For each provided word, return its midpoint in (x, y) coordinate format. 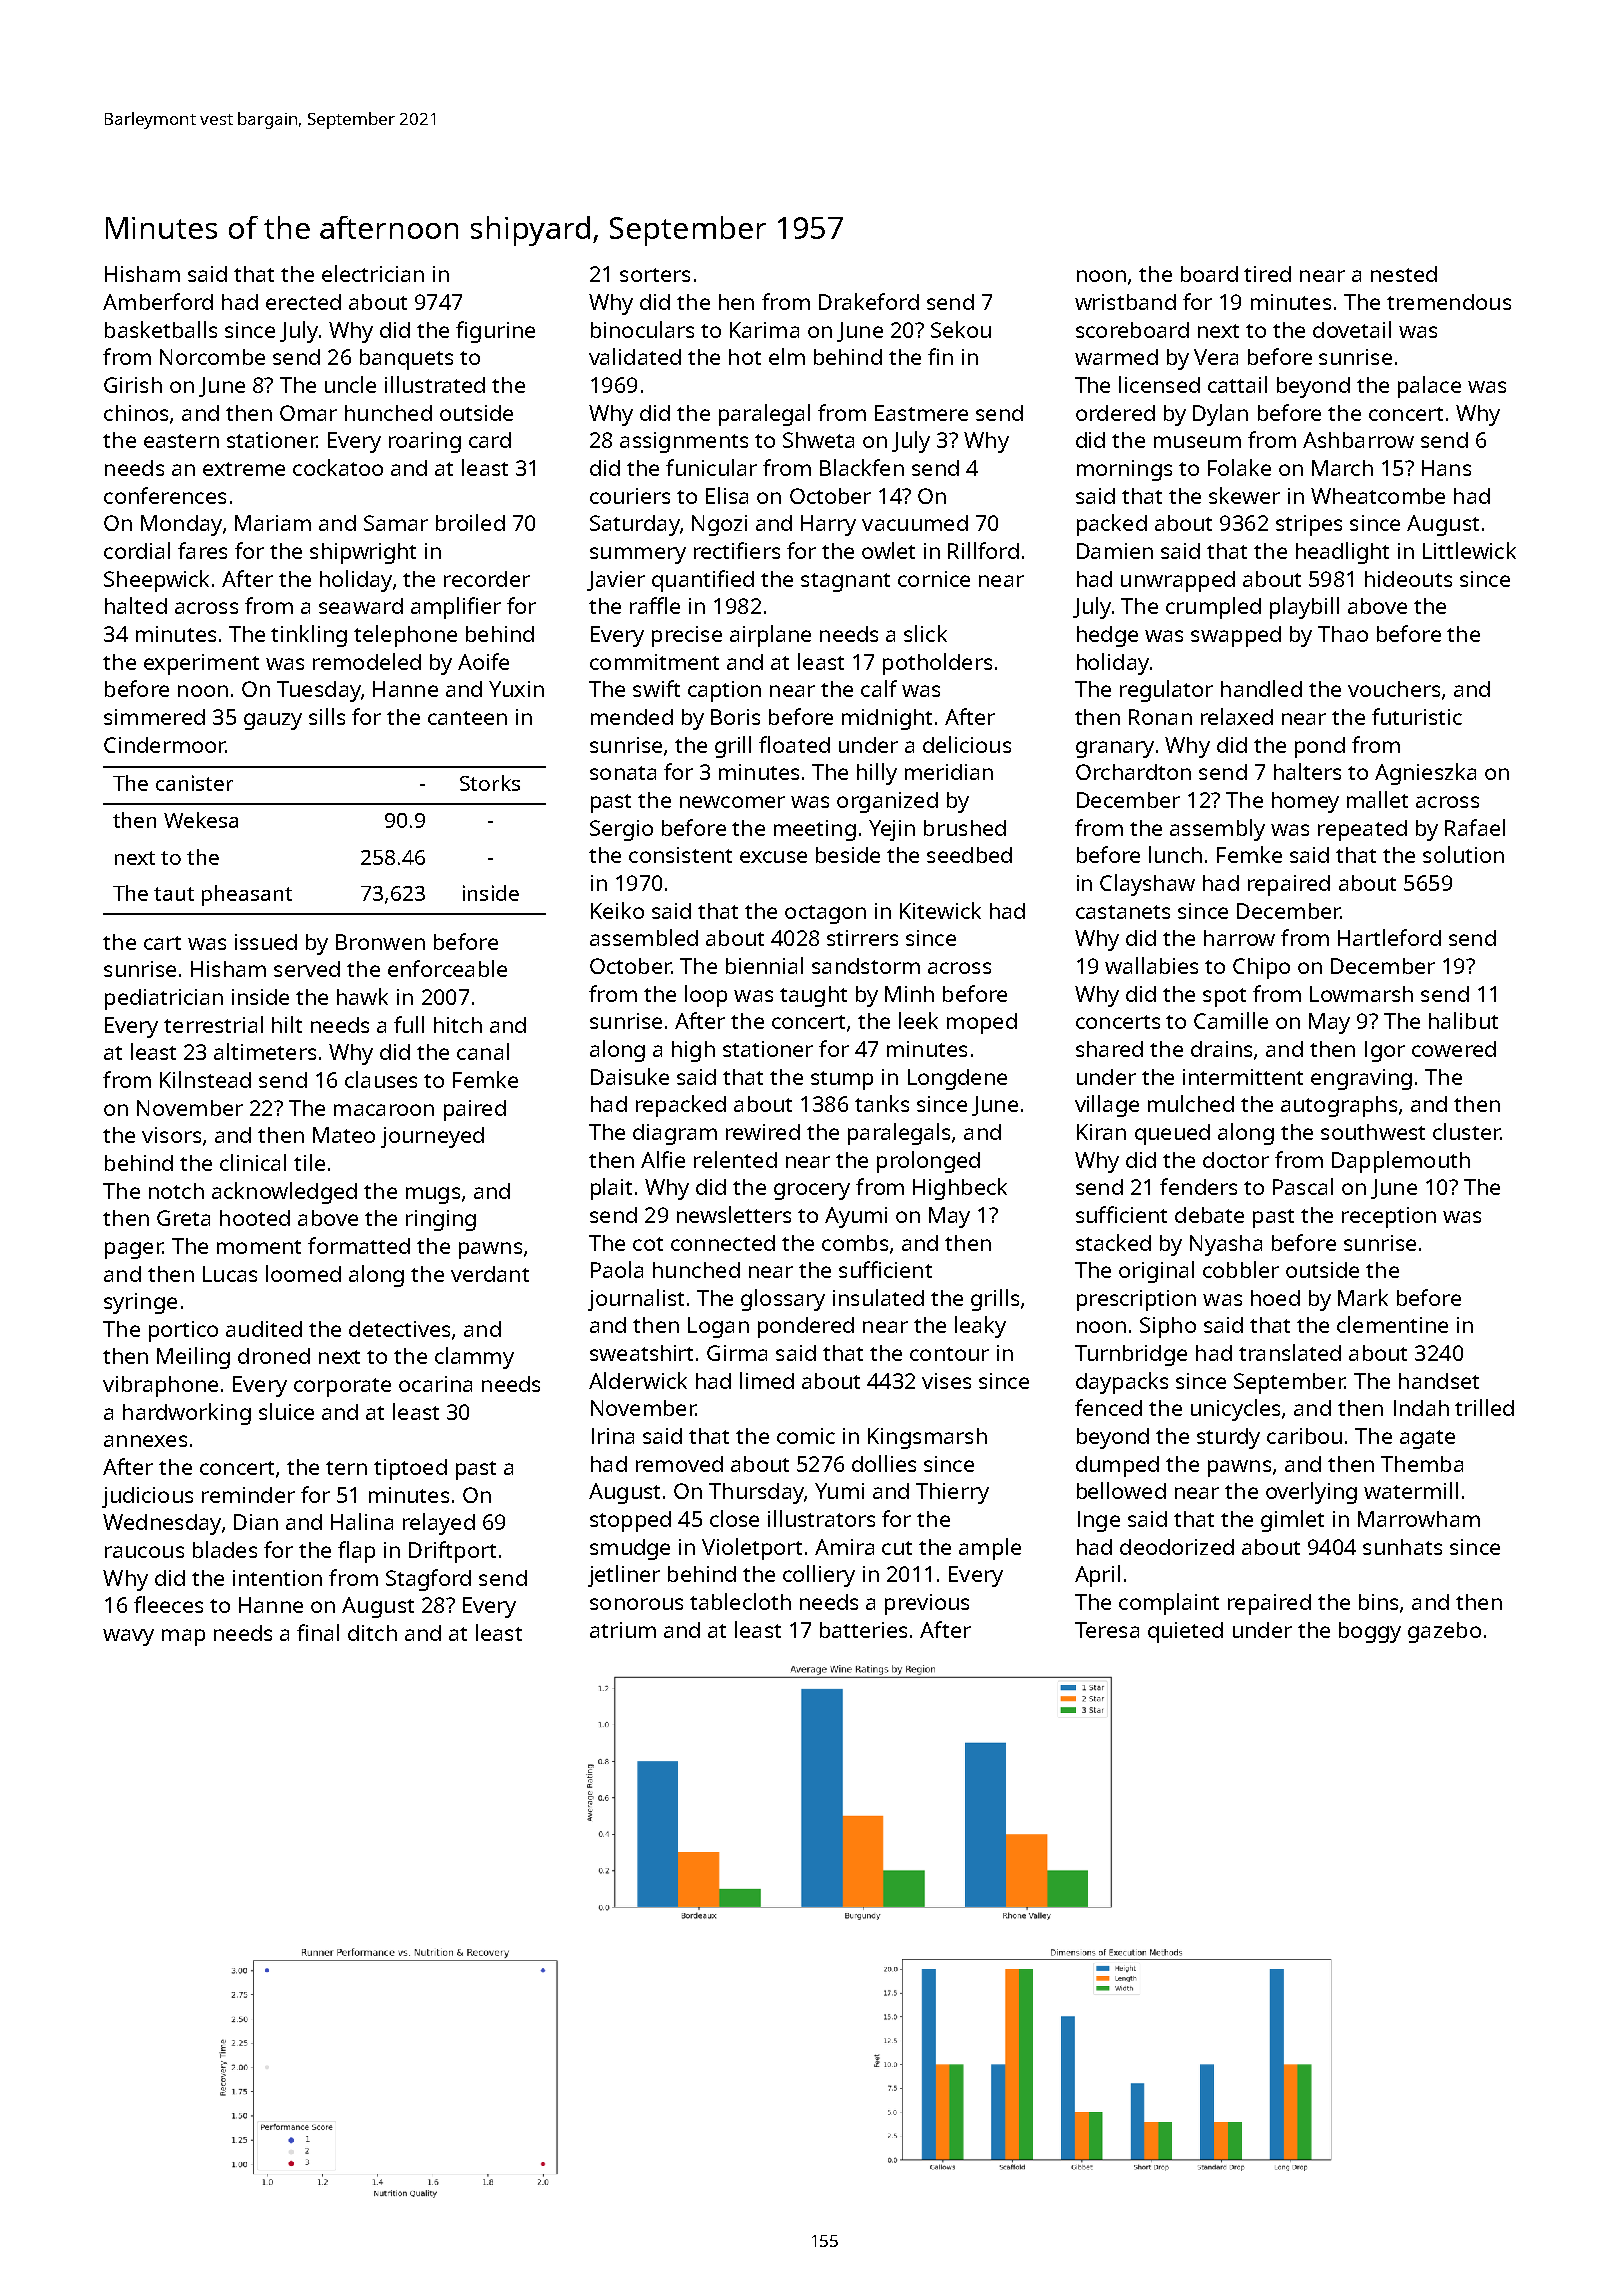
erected (303, 302)
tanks (882, 1103)
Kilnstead (205, 1079)
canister (194, 783)
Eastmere (921, 413)
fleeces (168, 1604)
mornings (1124, 470)
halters (1307, 771)
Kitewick (940, 910)
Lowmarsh (1361, 994)
